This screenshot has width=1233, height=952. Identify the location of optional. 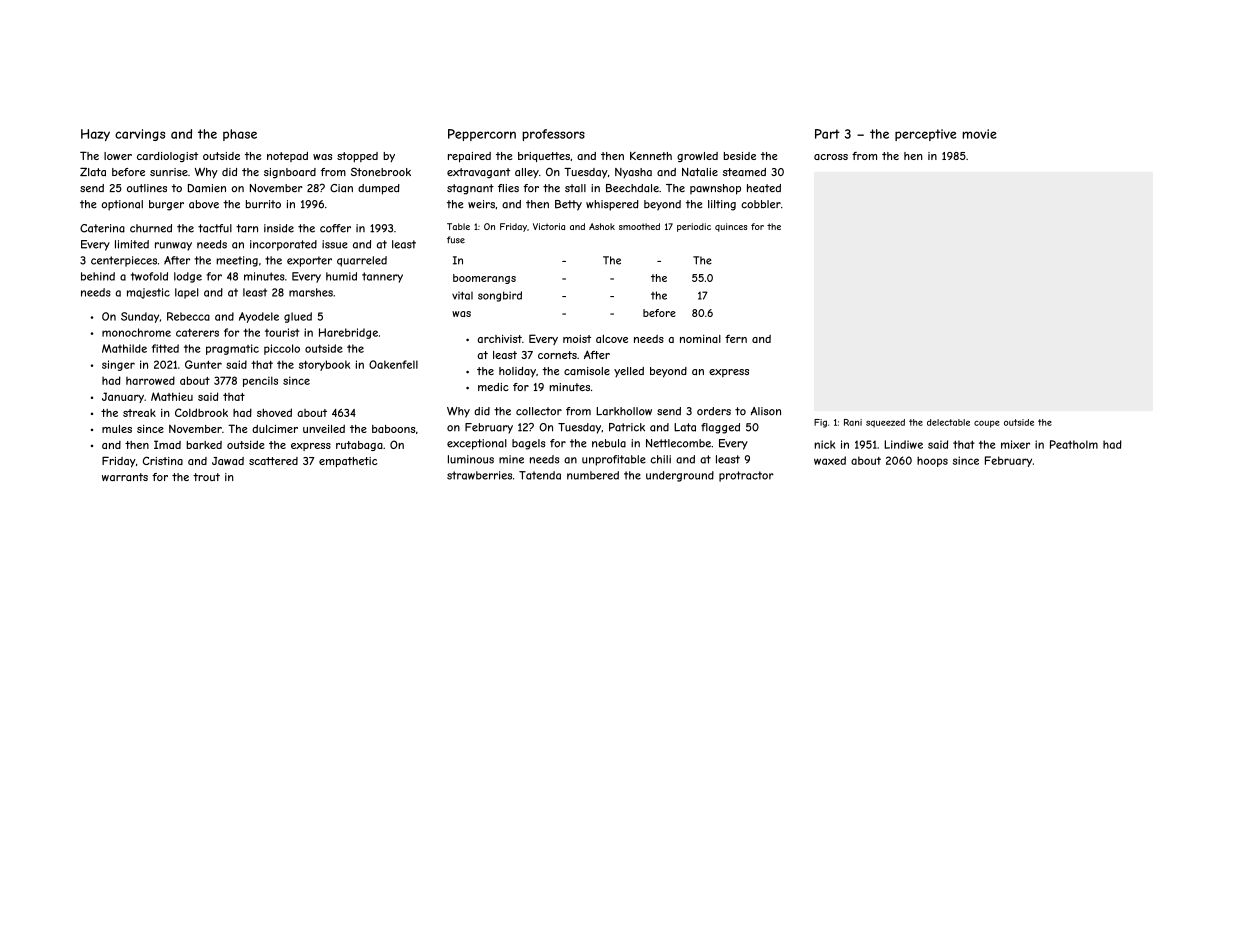
(122, 205).
